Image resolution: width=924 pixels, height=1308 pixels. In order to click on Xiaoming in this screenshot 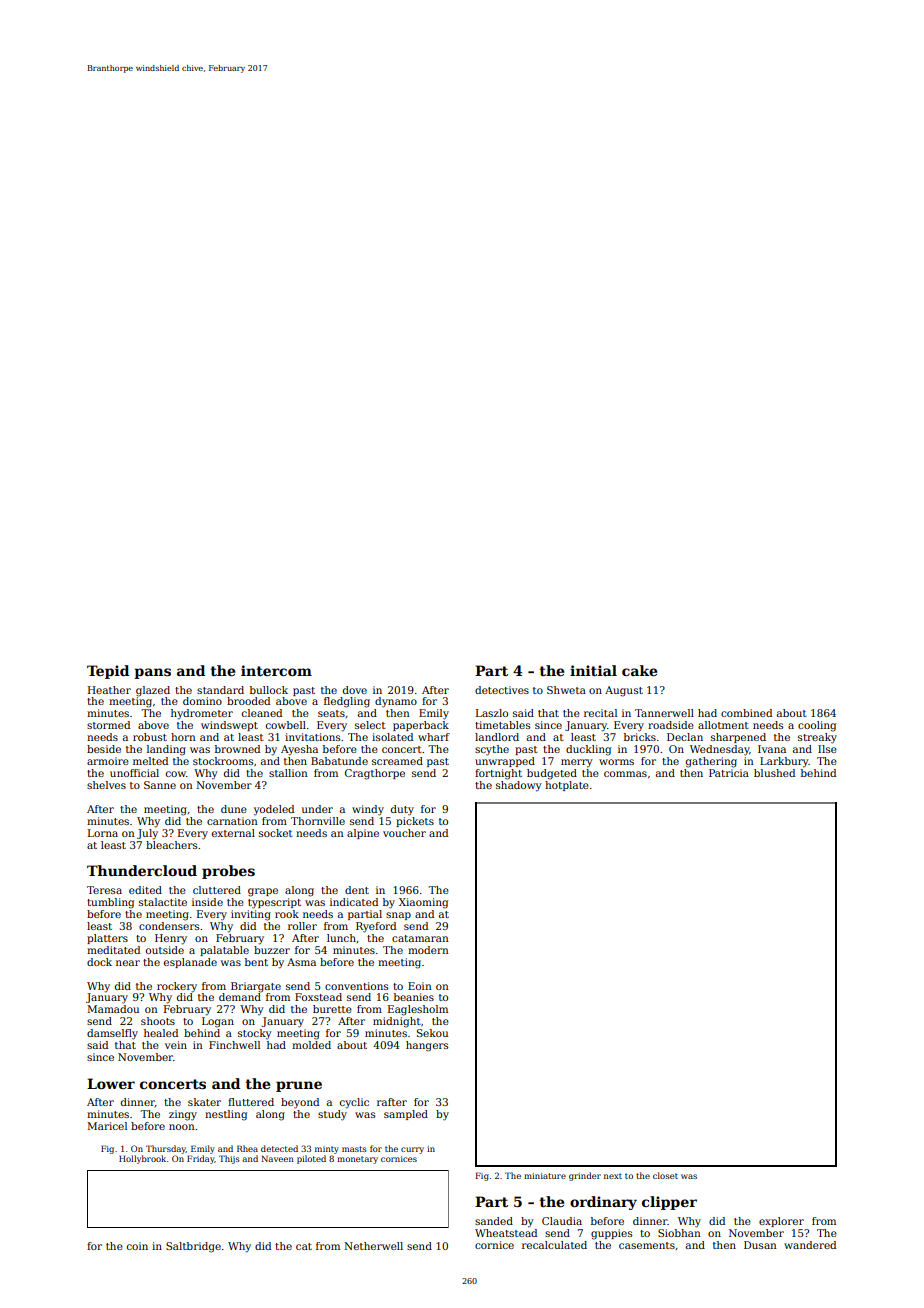, I will do `click(423, 903)`.
